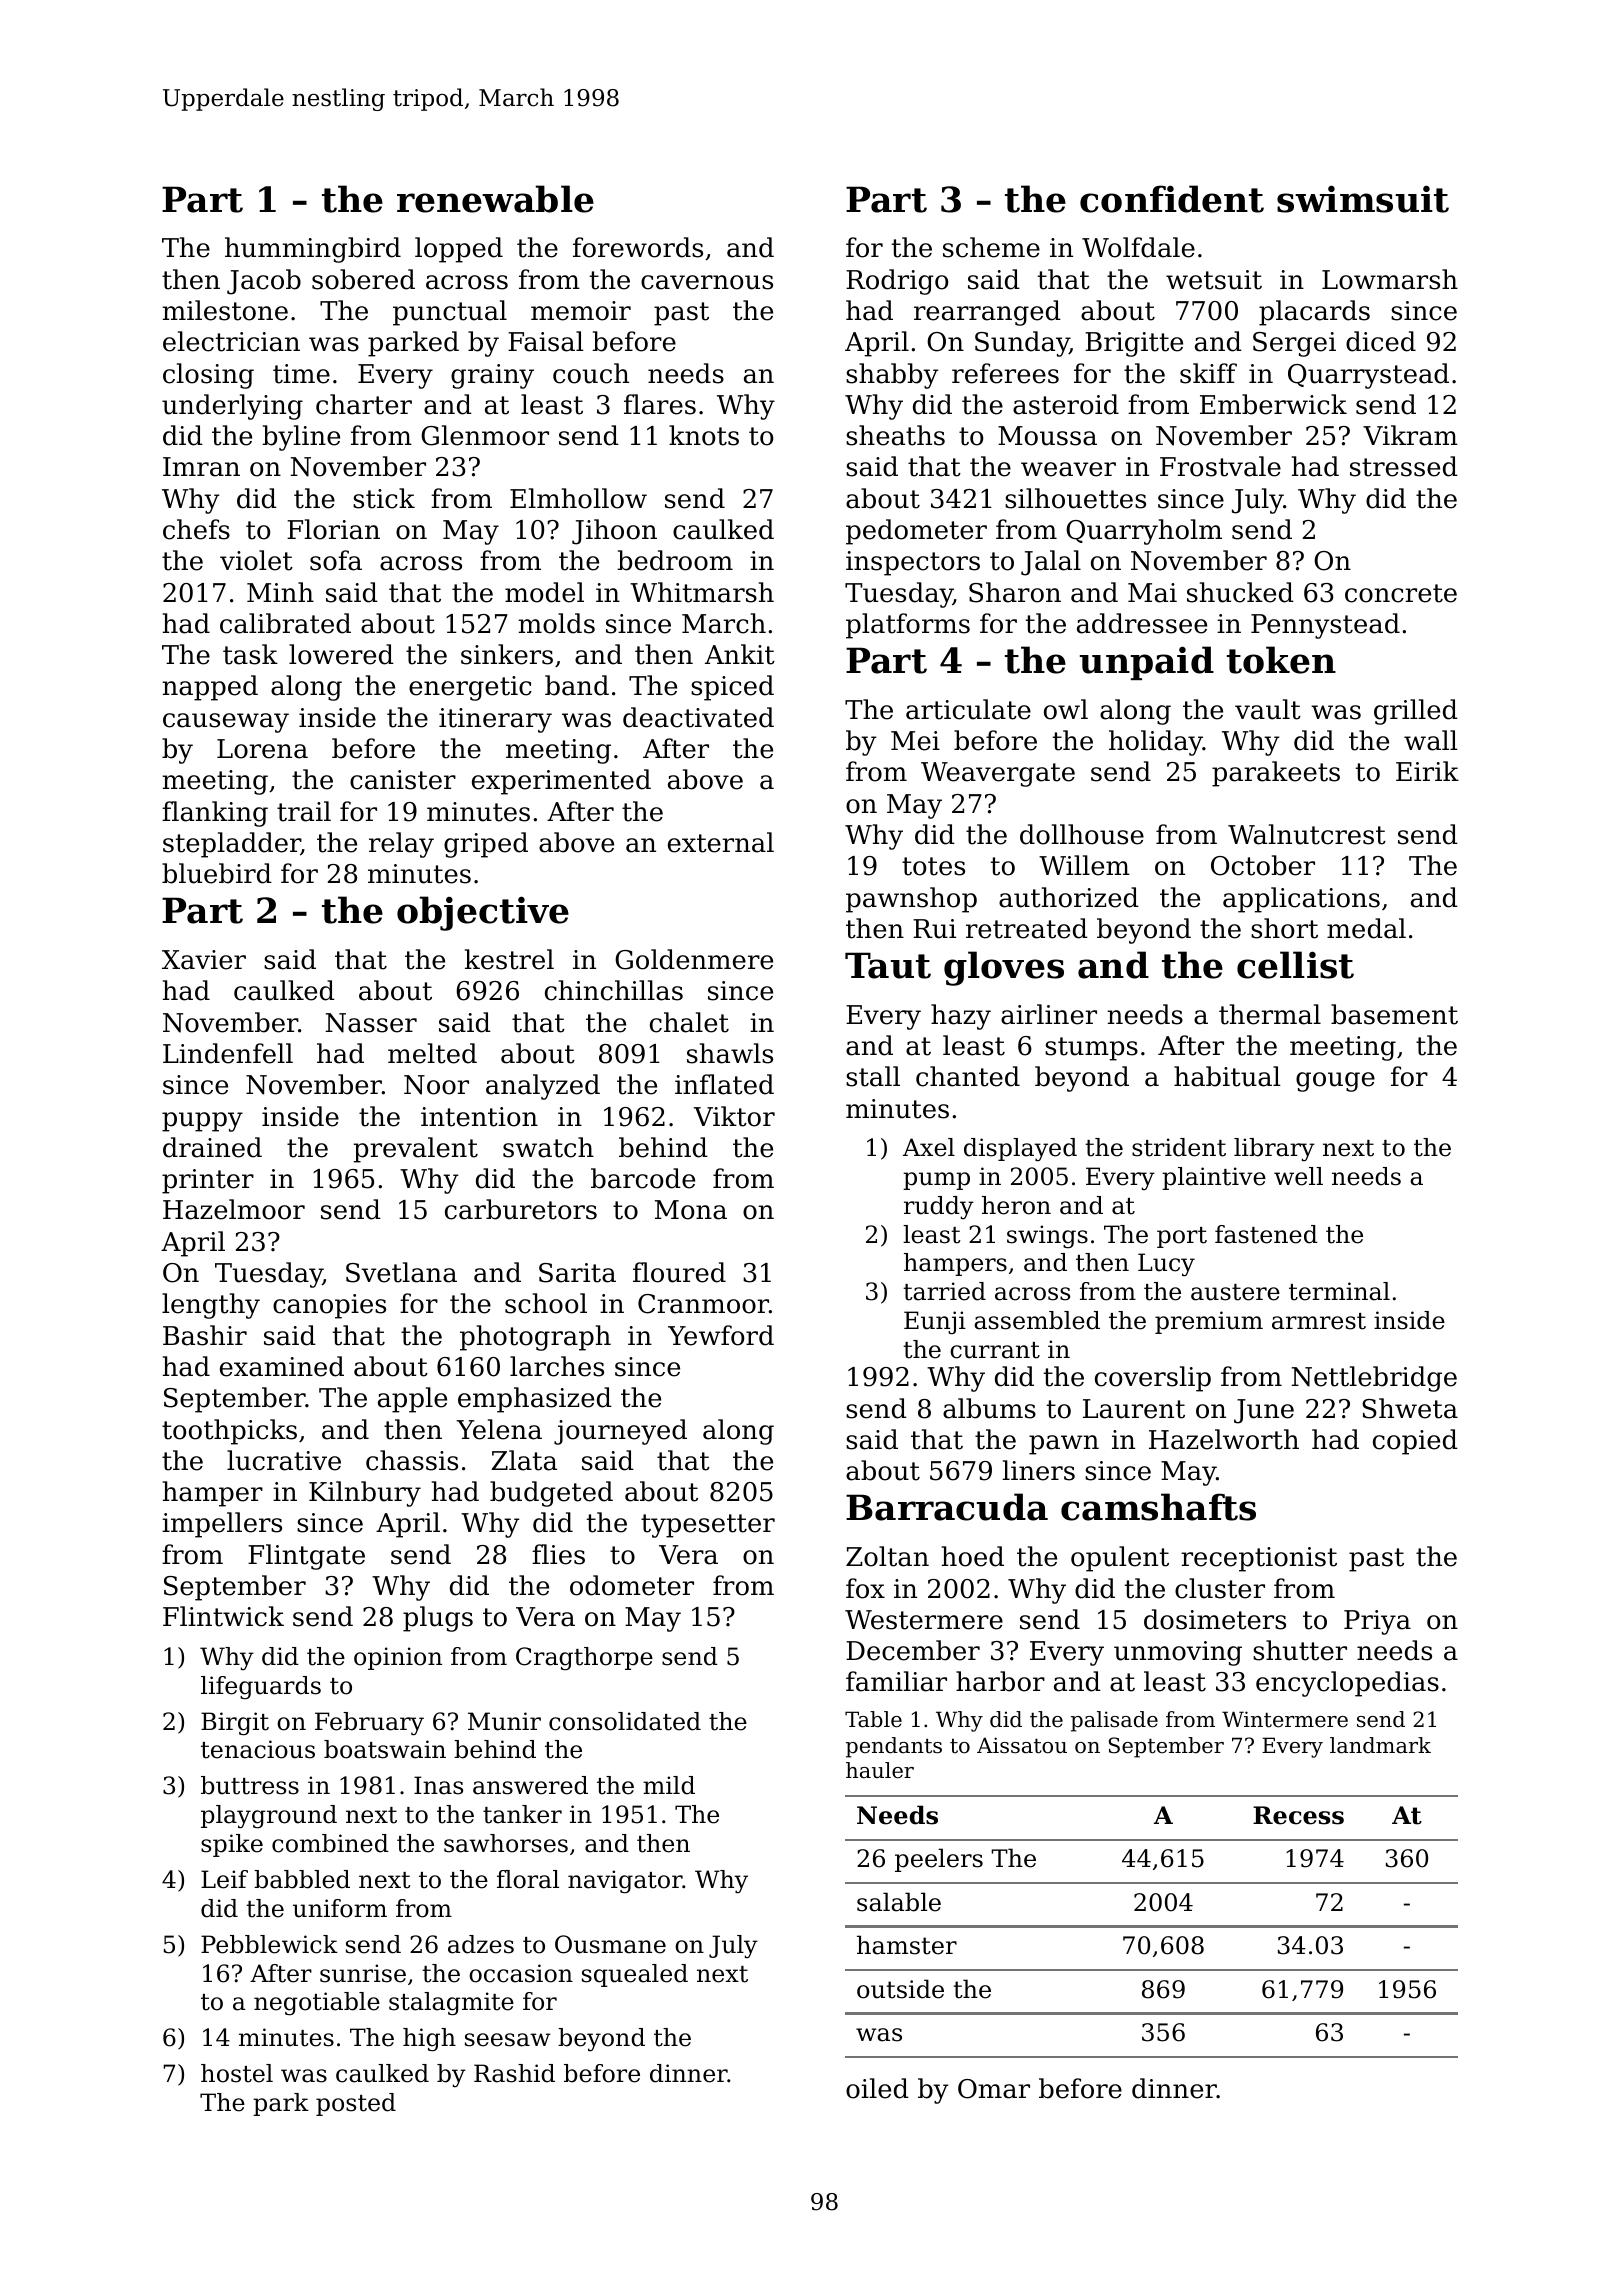  Describe the element at coordinates (895, 435) in the screenshot. I see `sheaths` at that location.
